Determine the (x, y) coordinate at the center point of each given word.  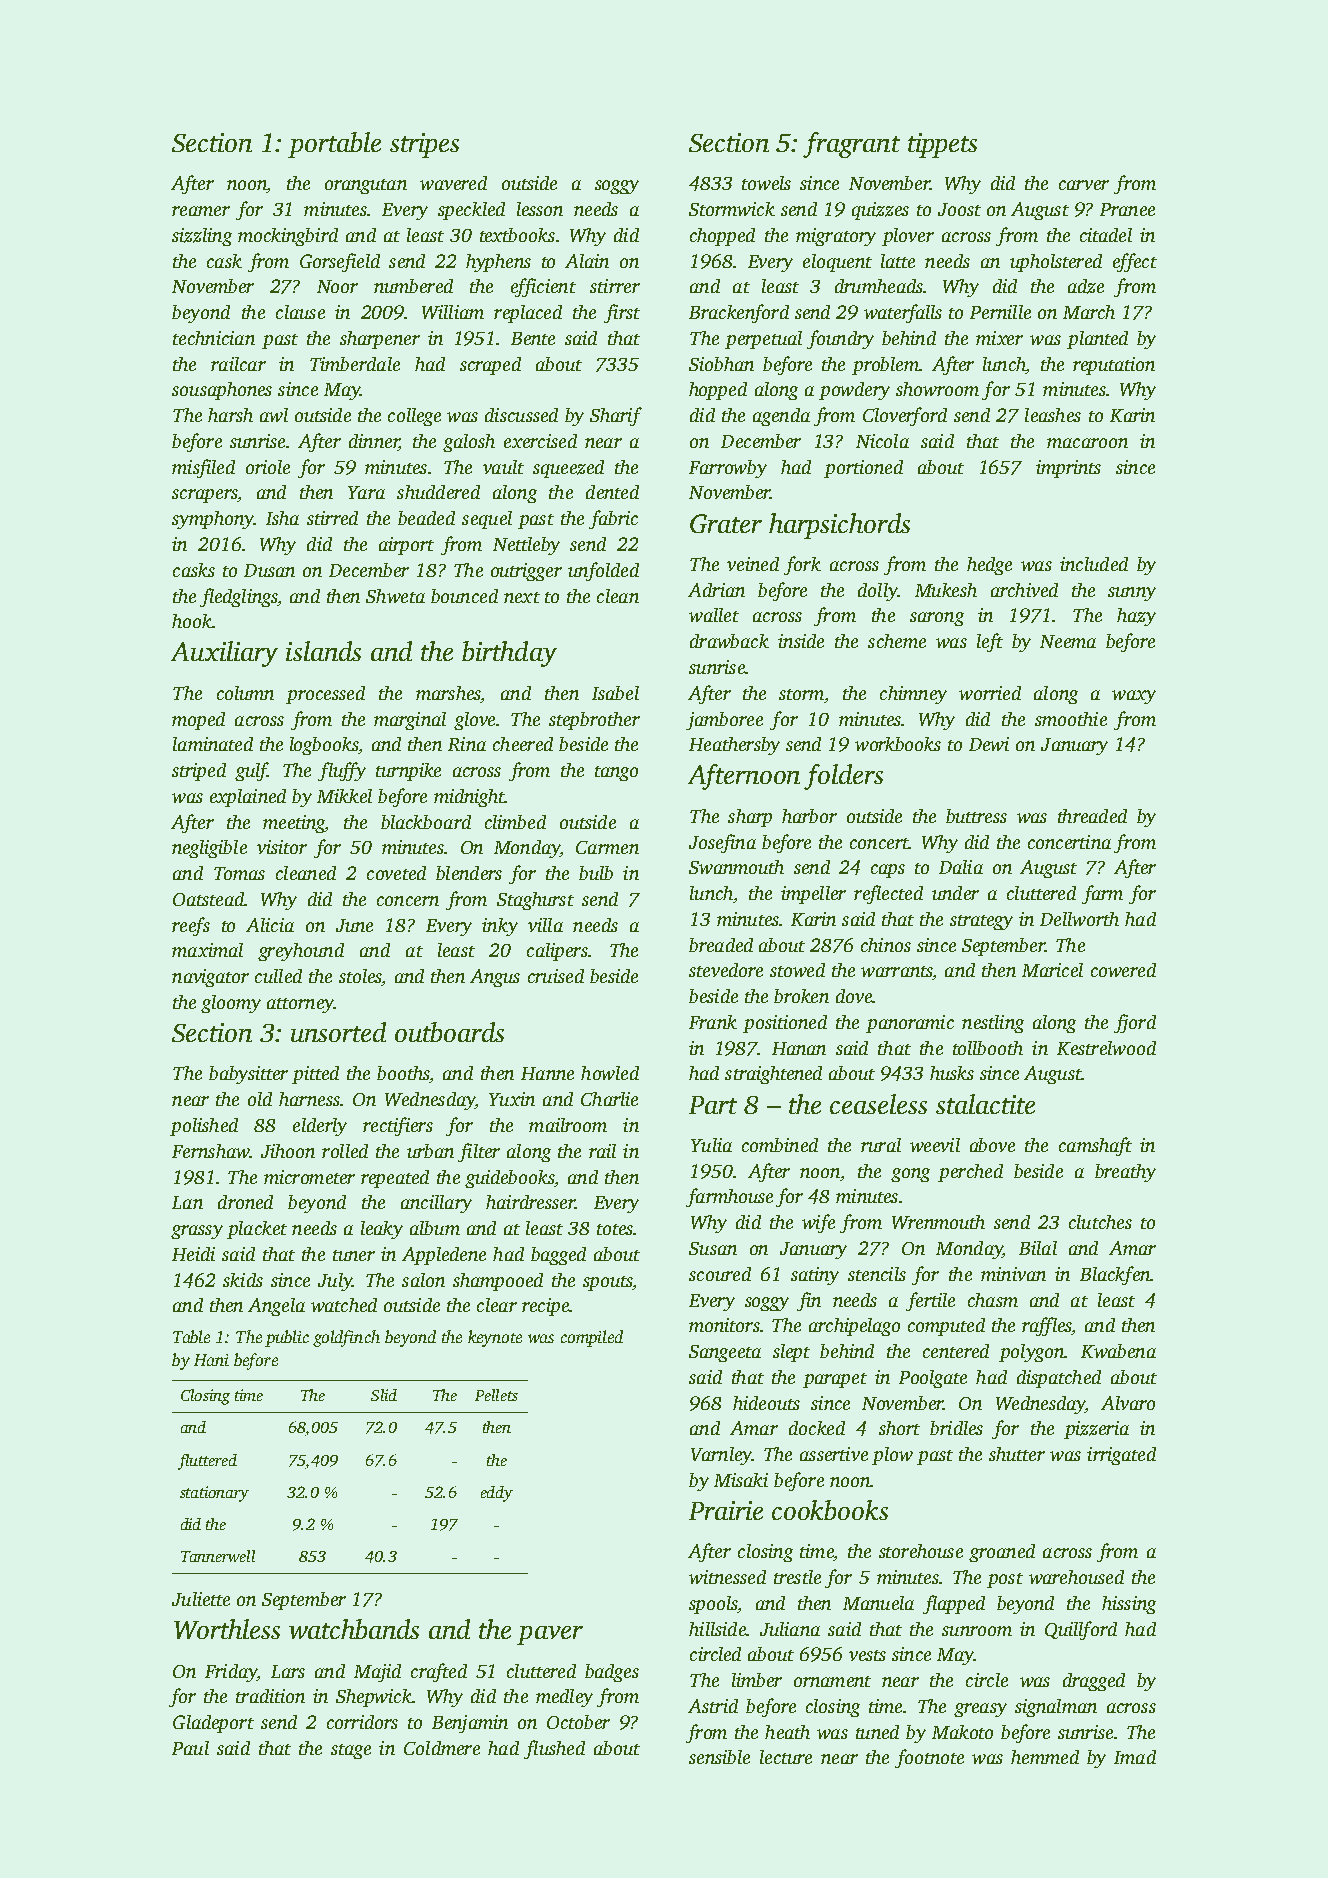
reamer (201, 211)
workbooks (898, 744)
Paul (190, 1748)
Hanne (547, 1073)
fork (802, 565)
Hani (211, 1360)
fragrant (851, 145)
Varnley (721, 1456)
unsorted (338, 1032)
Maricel (1052, 970)
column (245, 693)
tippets (942, 145)
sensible (719, 1757)
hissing (1129, 1605)
